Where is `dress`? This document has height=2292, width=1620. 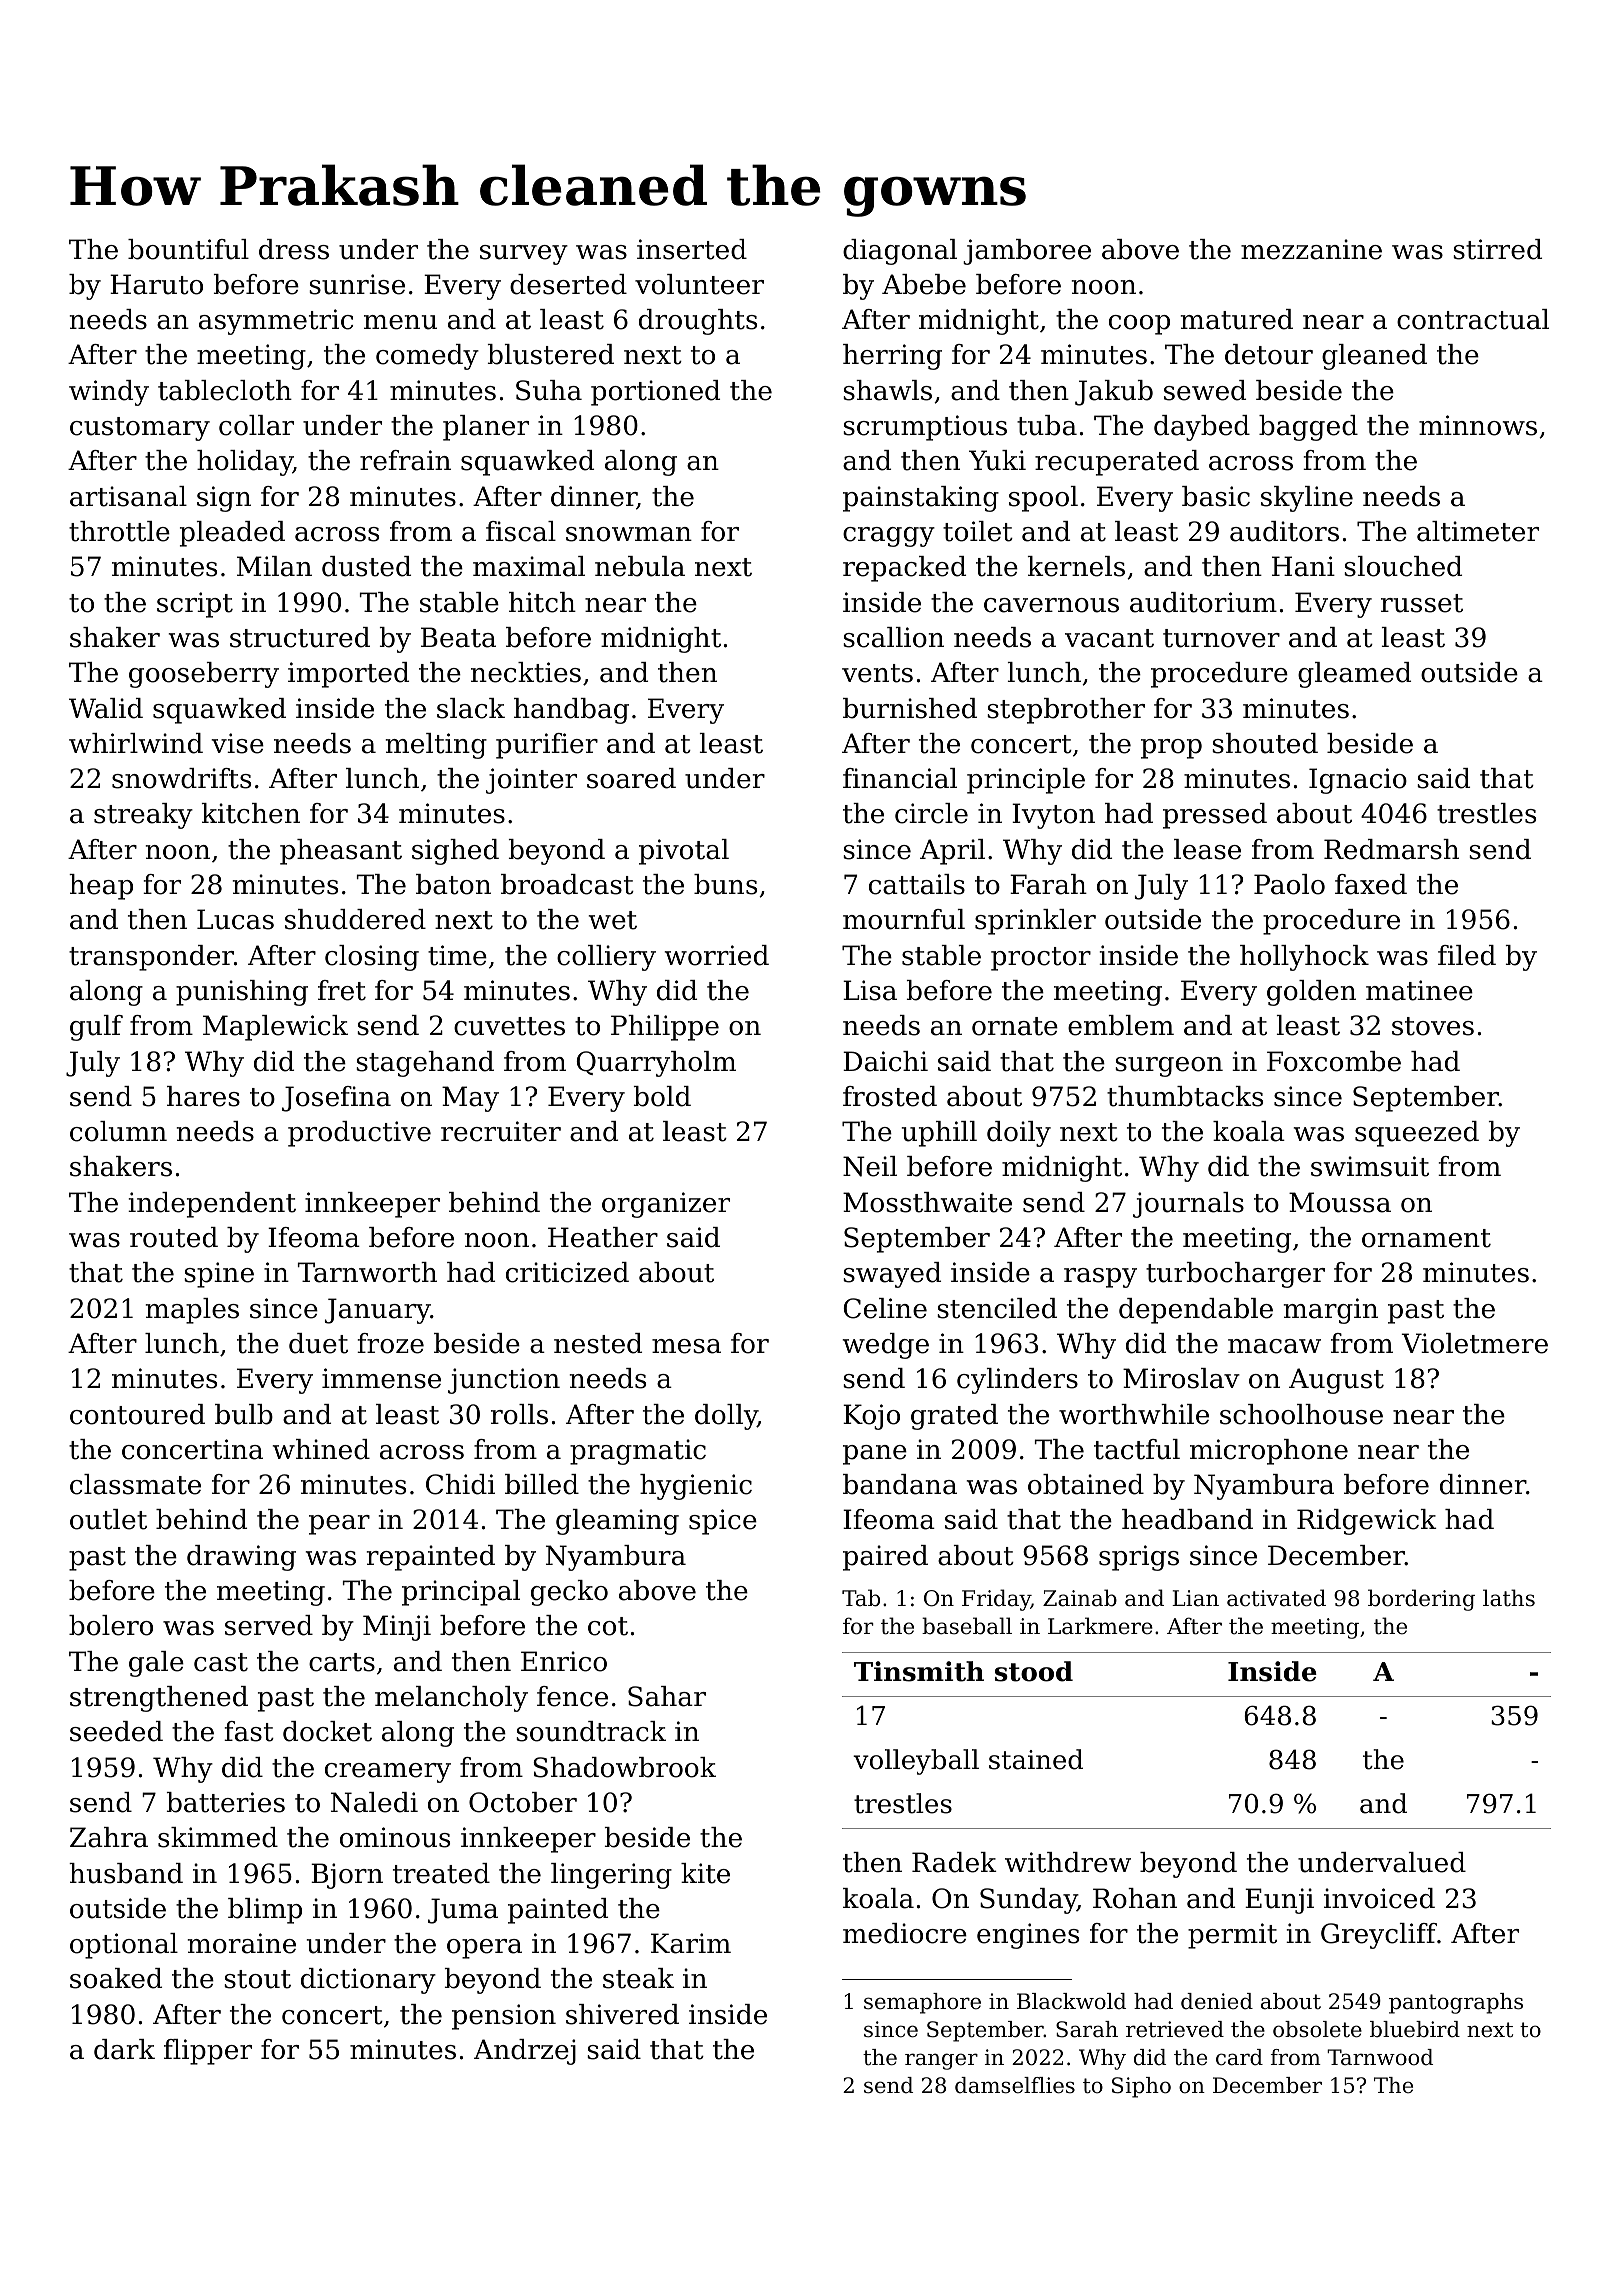 dress is located at coordinates (294, 249).
